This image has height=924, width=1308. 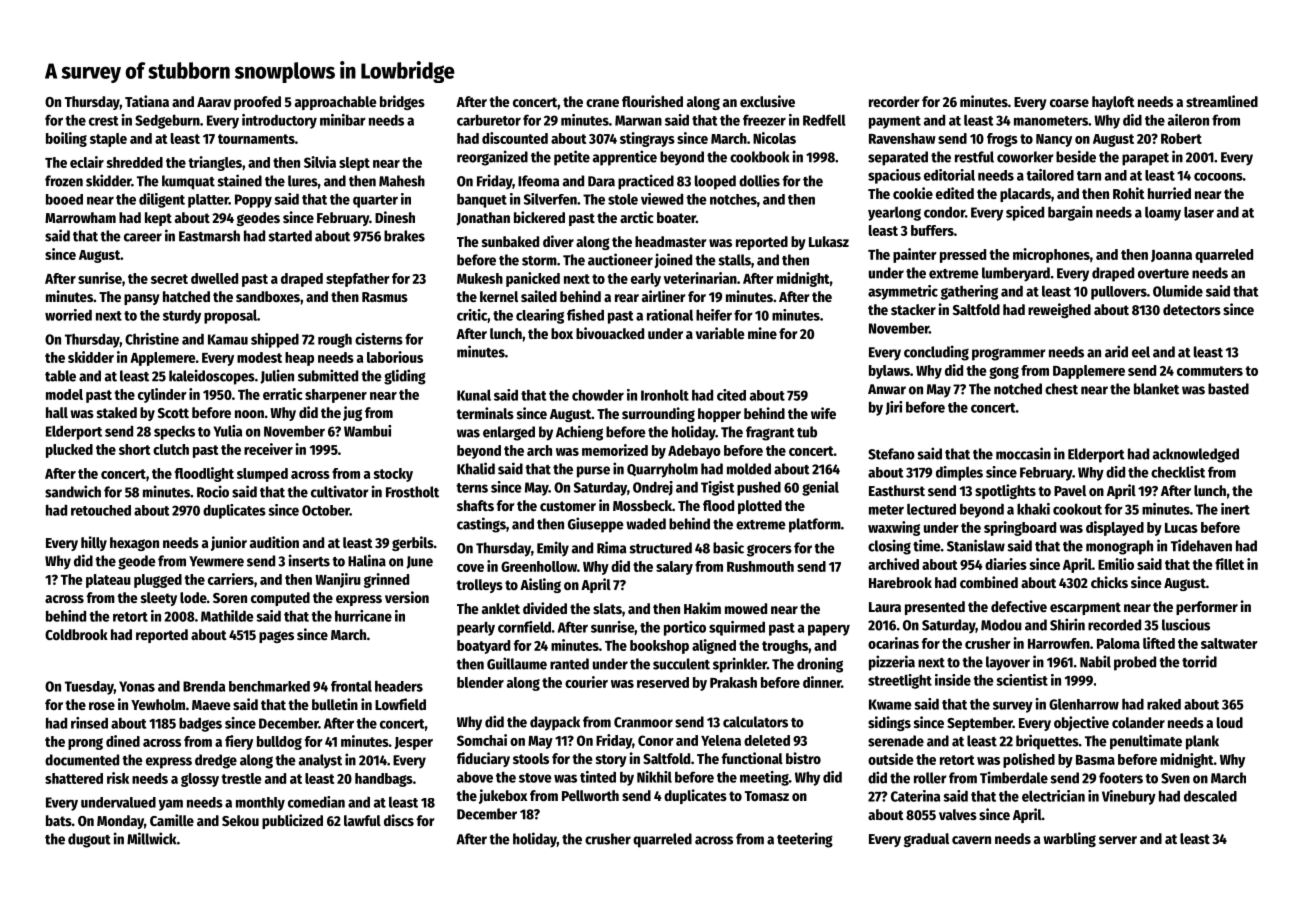 I want to click on fillet, so click(x=1229, y=564).
